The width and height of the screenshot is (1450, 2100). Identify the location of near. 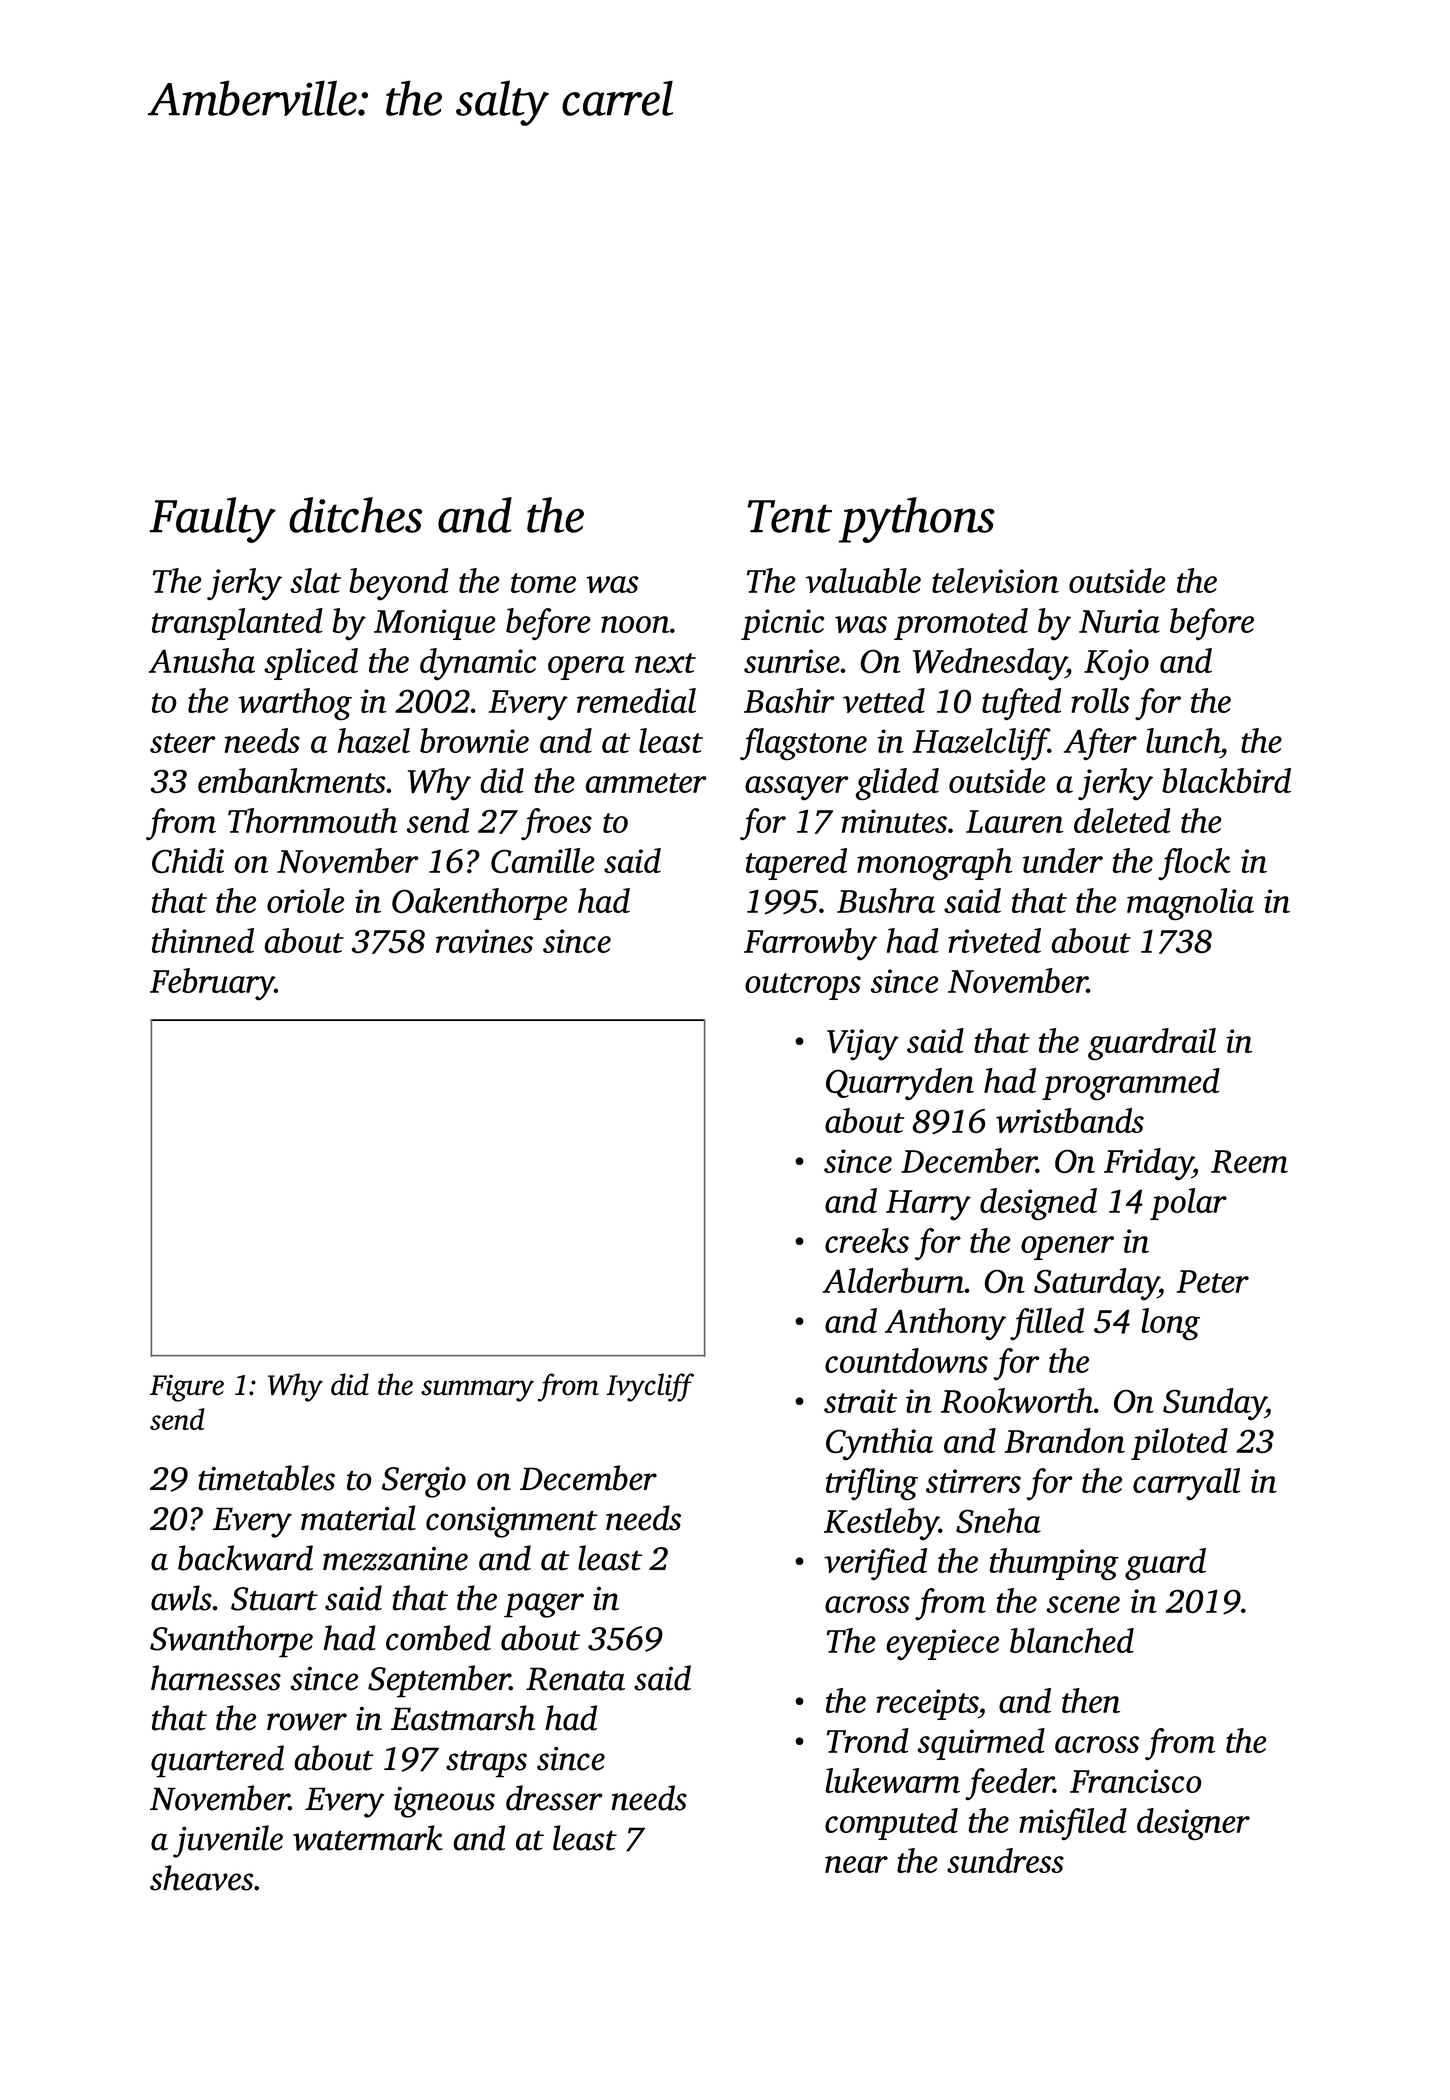
(856, 1864).
